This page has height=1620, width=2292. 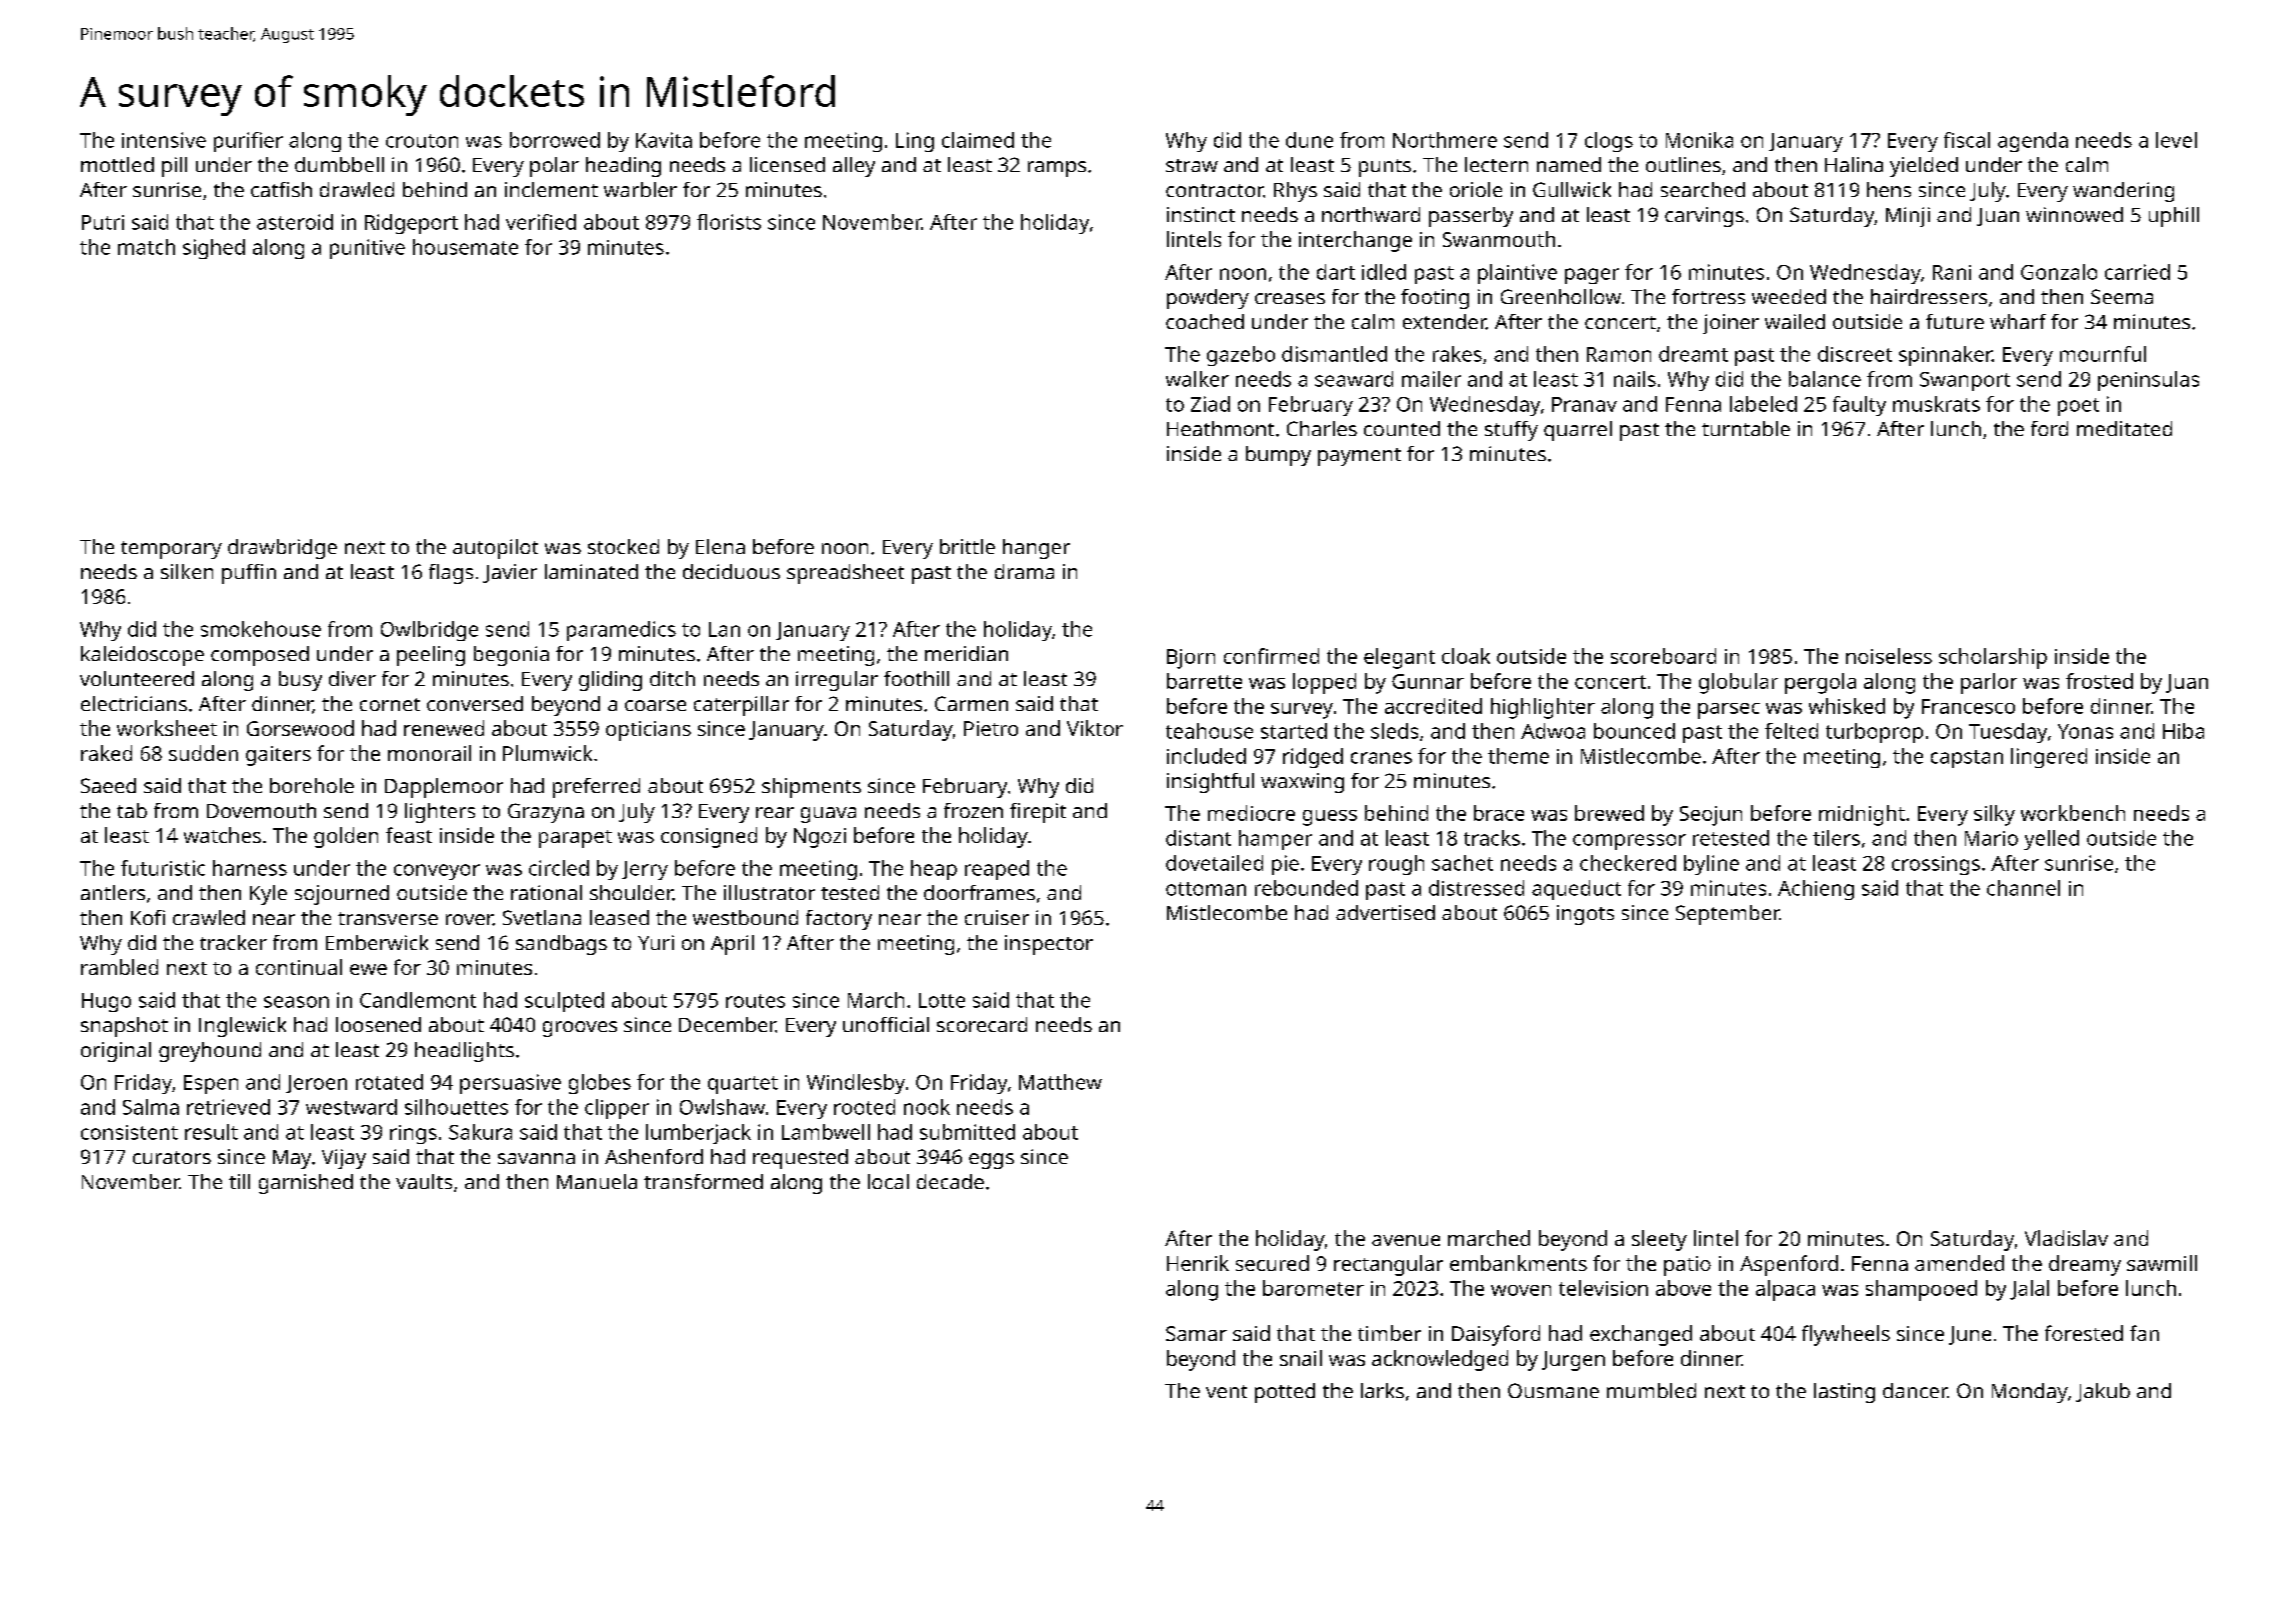 What do you see at coordinates (1285, 1393) in the page?
I see `potted` at bounding box center [1285, 1393].
